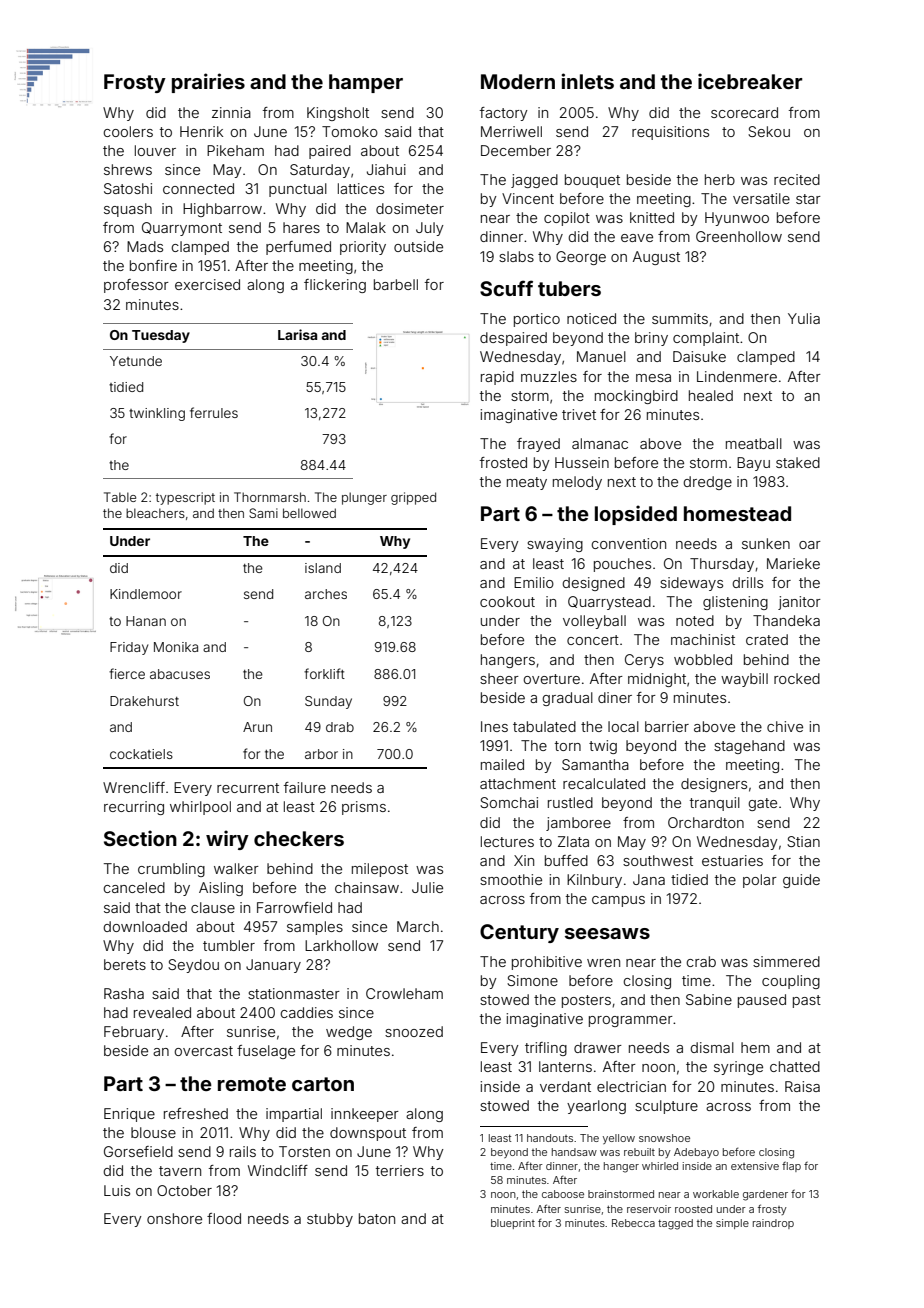  What do you see at coordinates (744, 112) in the screenshot?
I see `scorecard` at bounding box center [744, 112].
